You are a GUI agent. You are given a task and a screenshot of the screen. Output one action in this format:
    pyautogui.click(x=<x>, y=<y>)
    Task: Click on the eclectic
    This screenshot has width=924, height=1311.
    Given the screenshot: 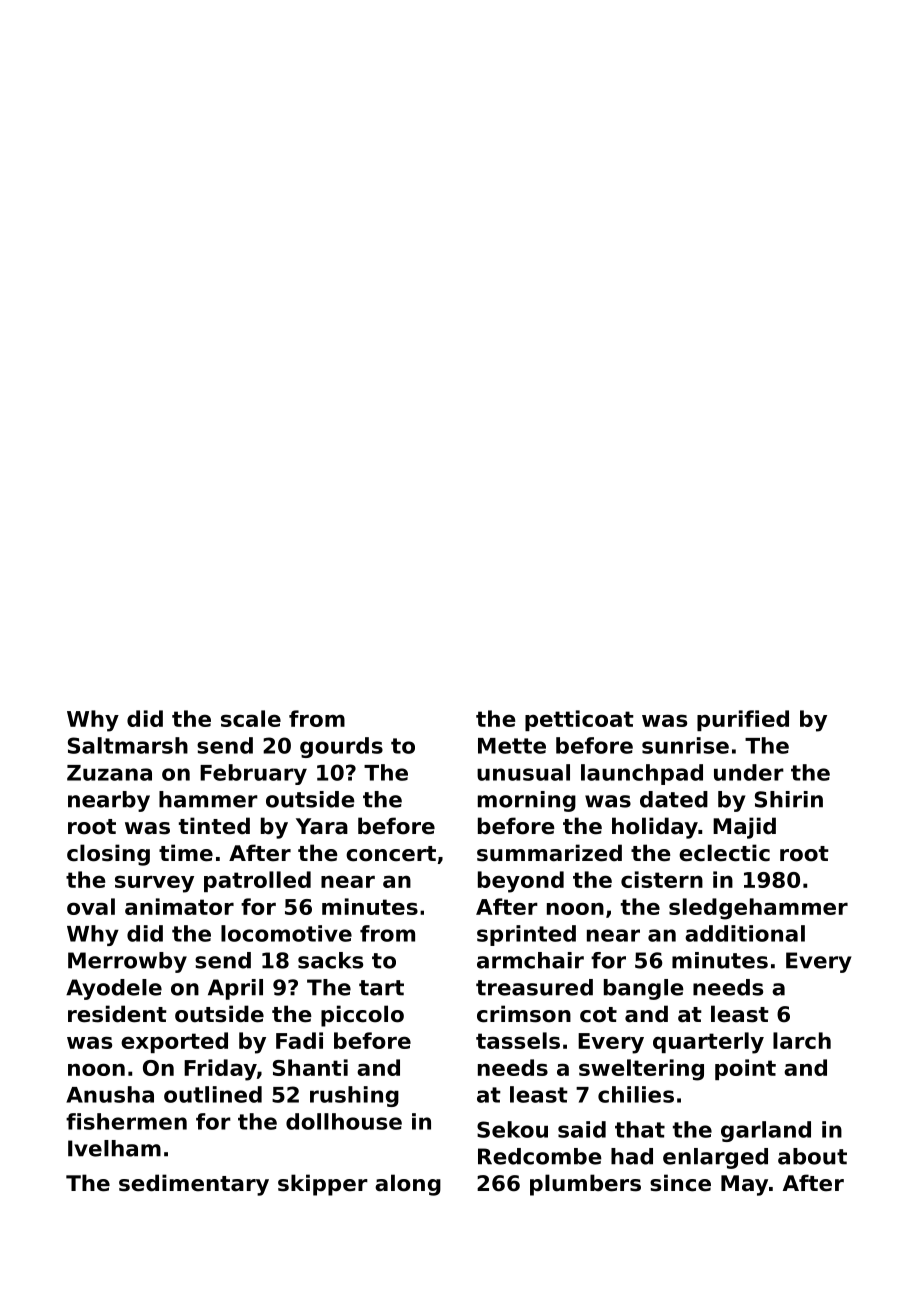 What is the action you would take?
    pyautogui.click(x=724, y=853)
